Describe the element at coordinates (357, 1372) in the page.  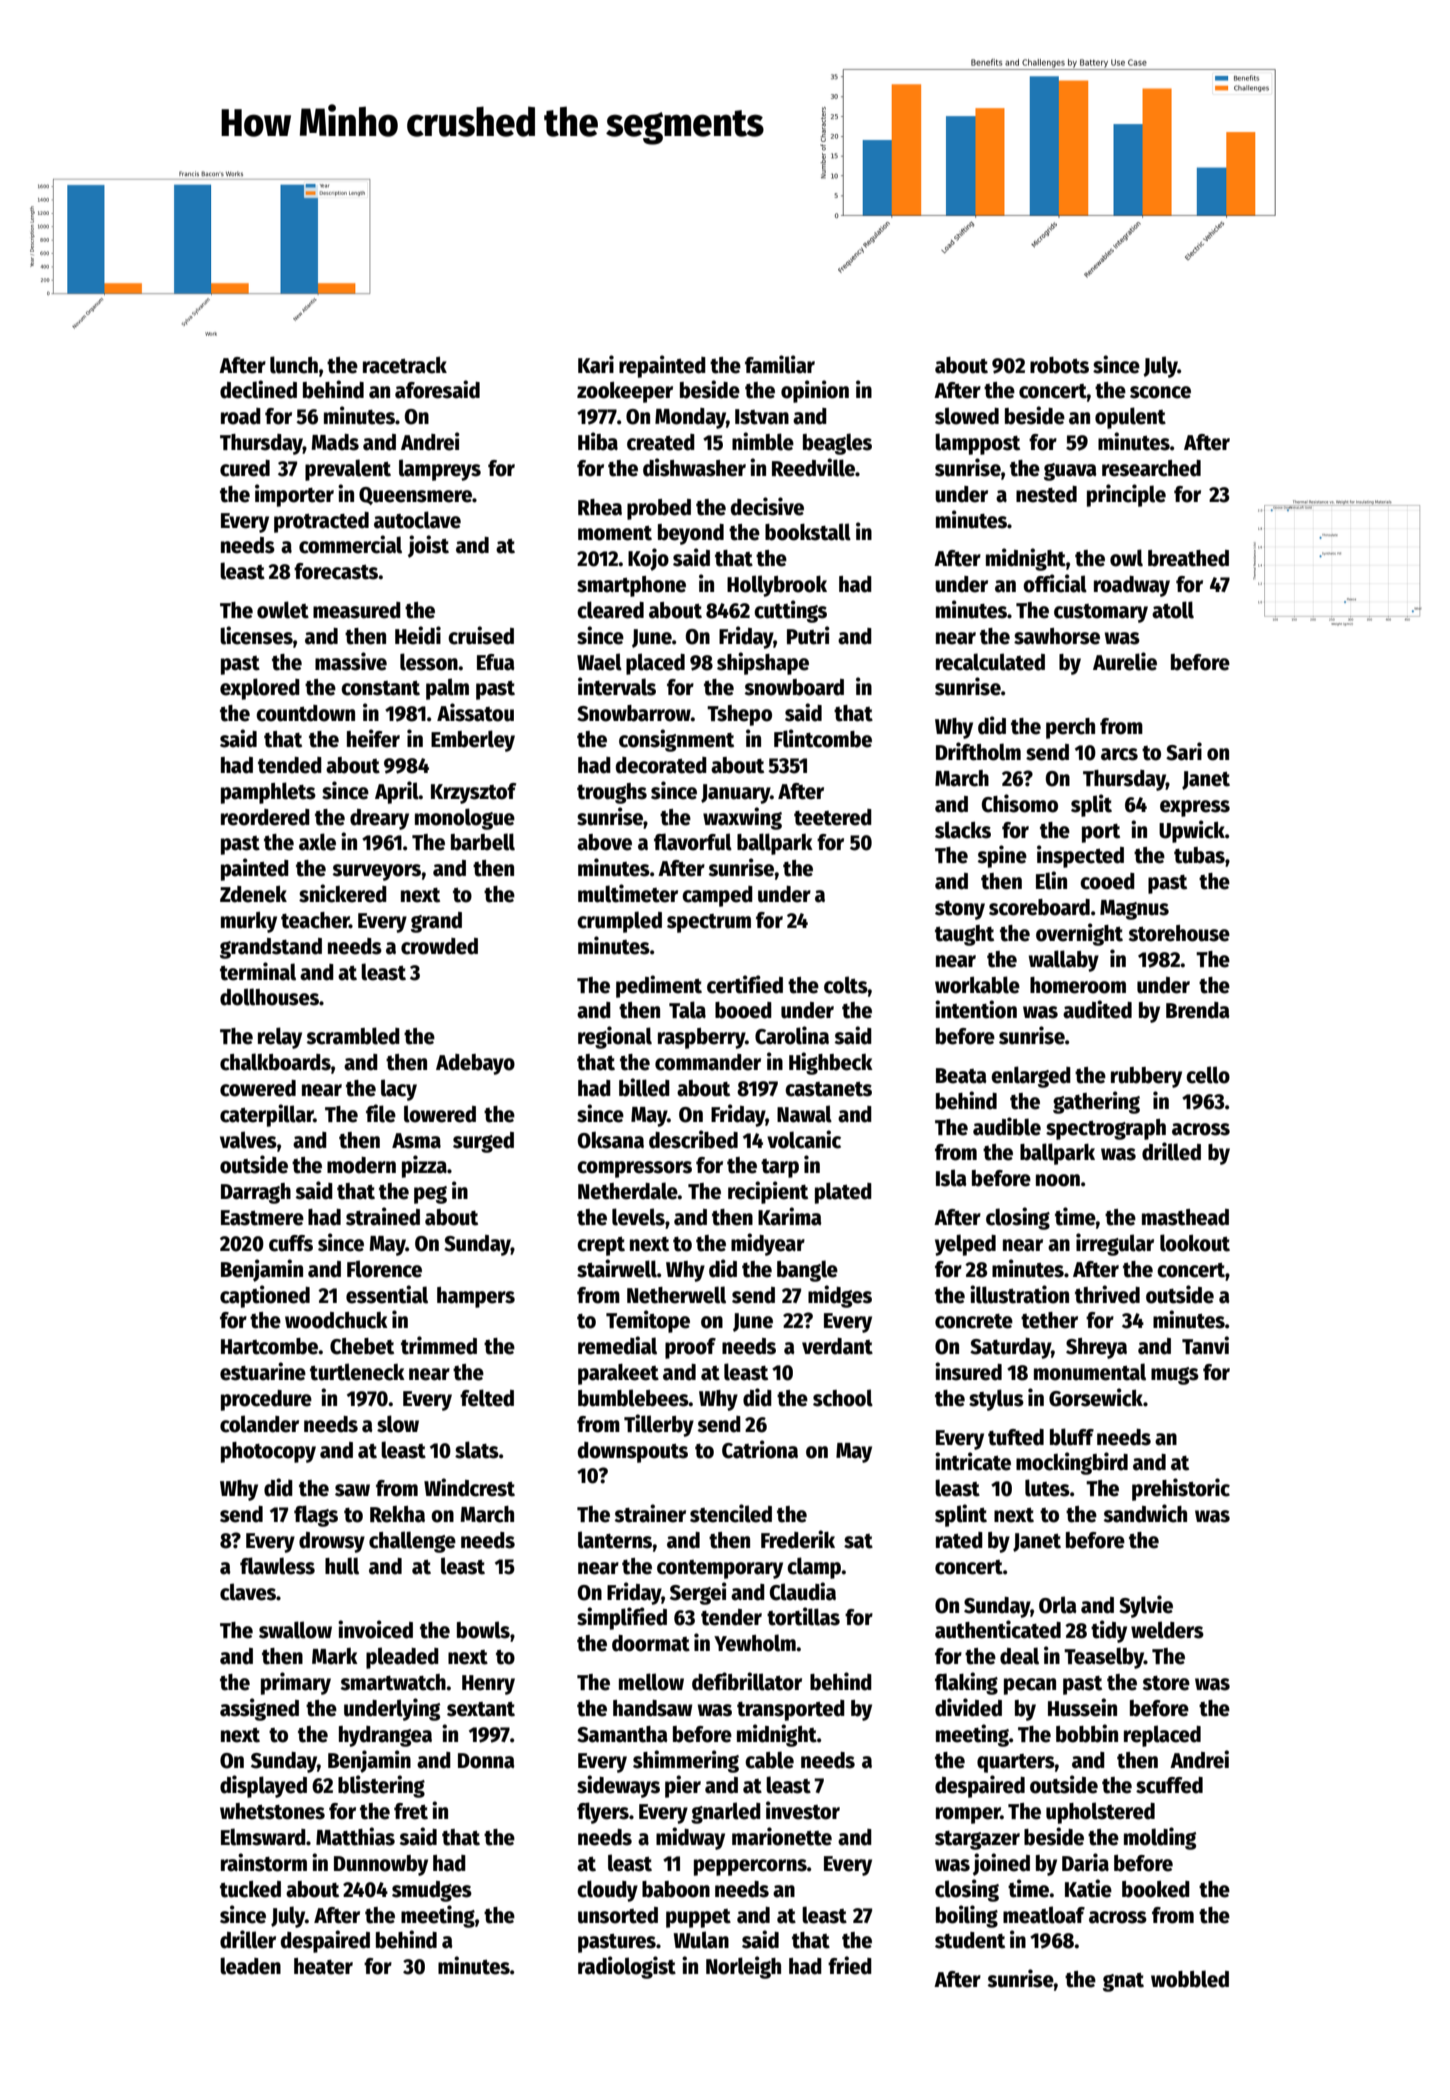
I see `turtleneck` at that location.
